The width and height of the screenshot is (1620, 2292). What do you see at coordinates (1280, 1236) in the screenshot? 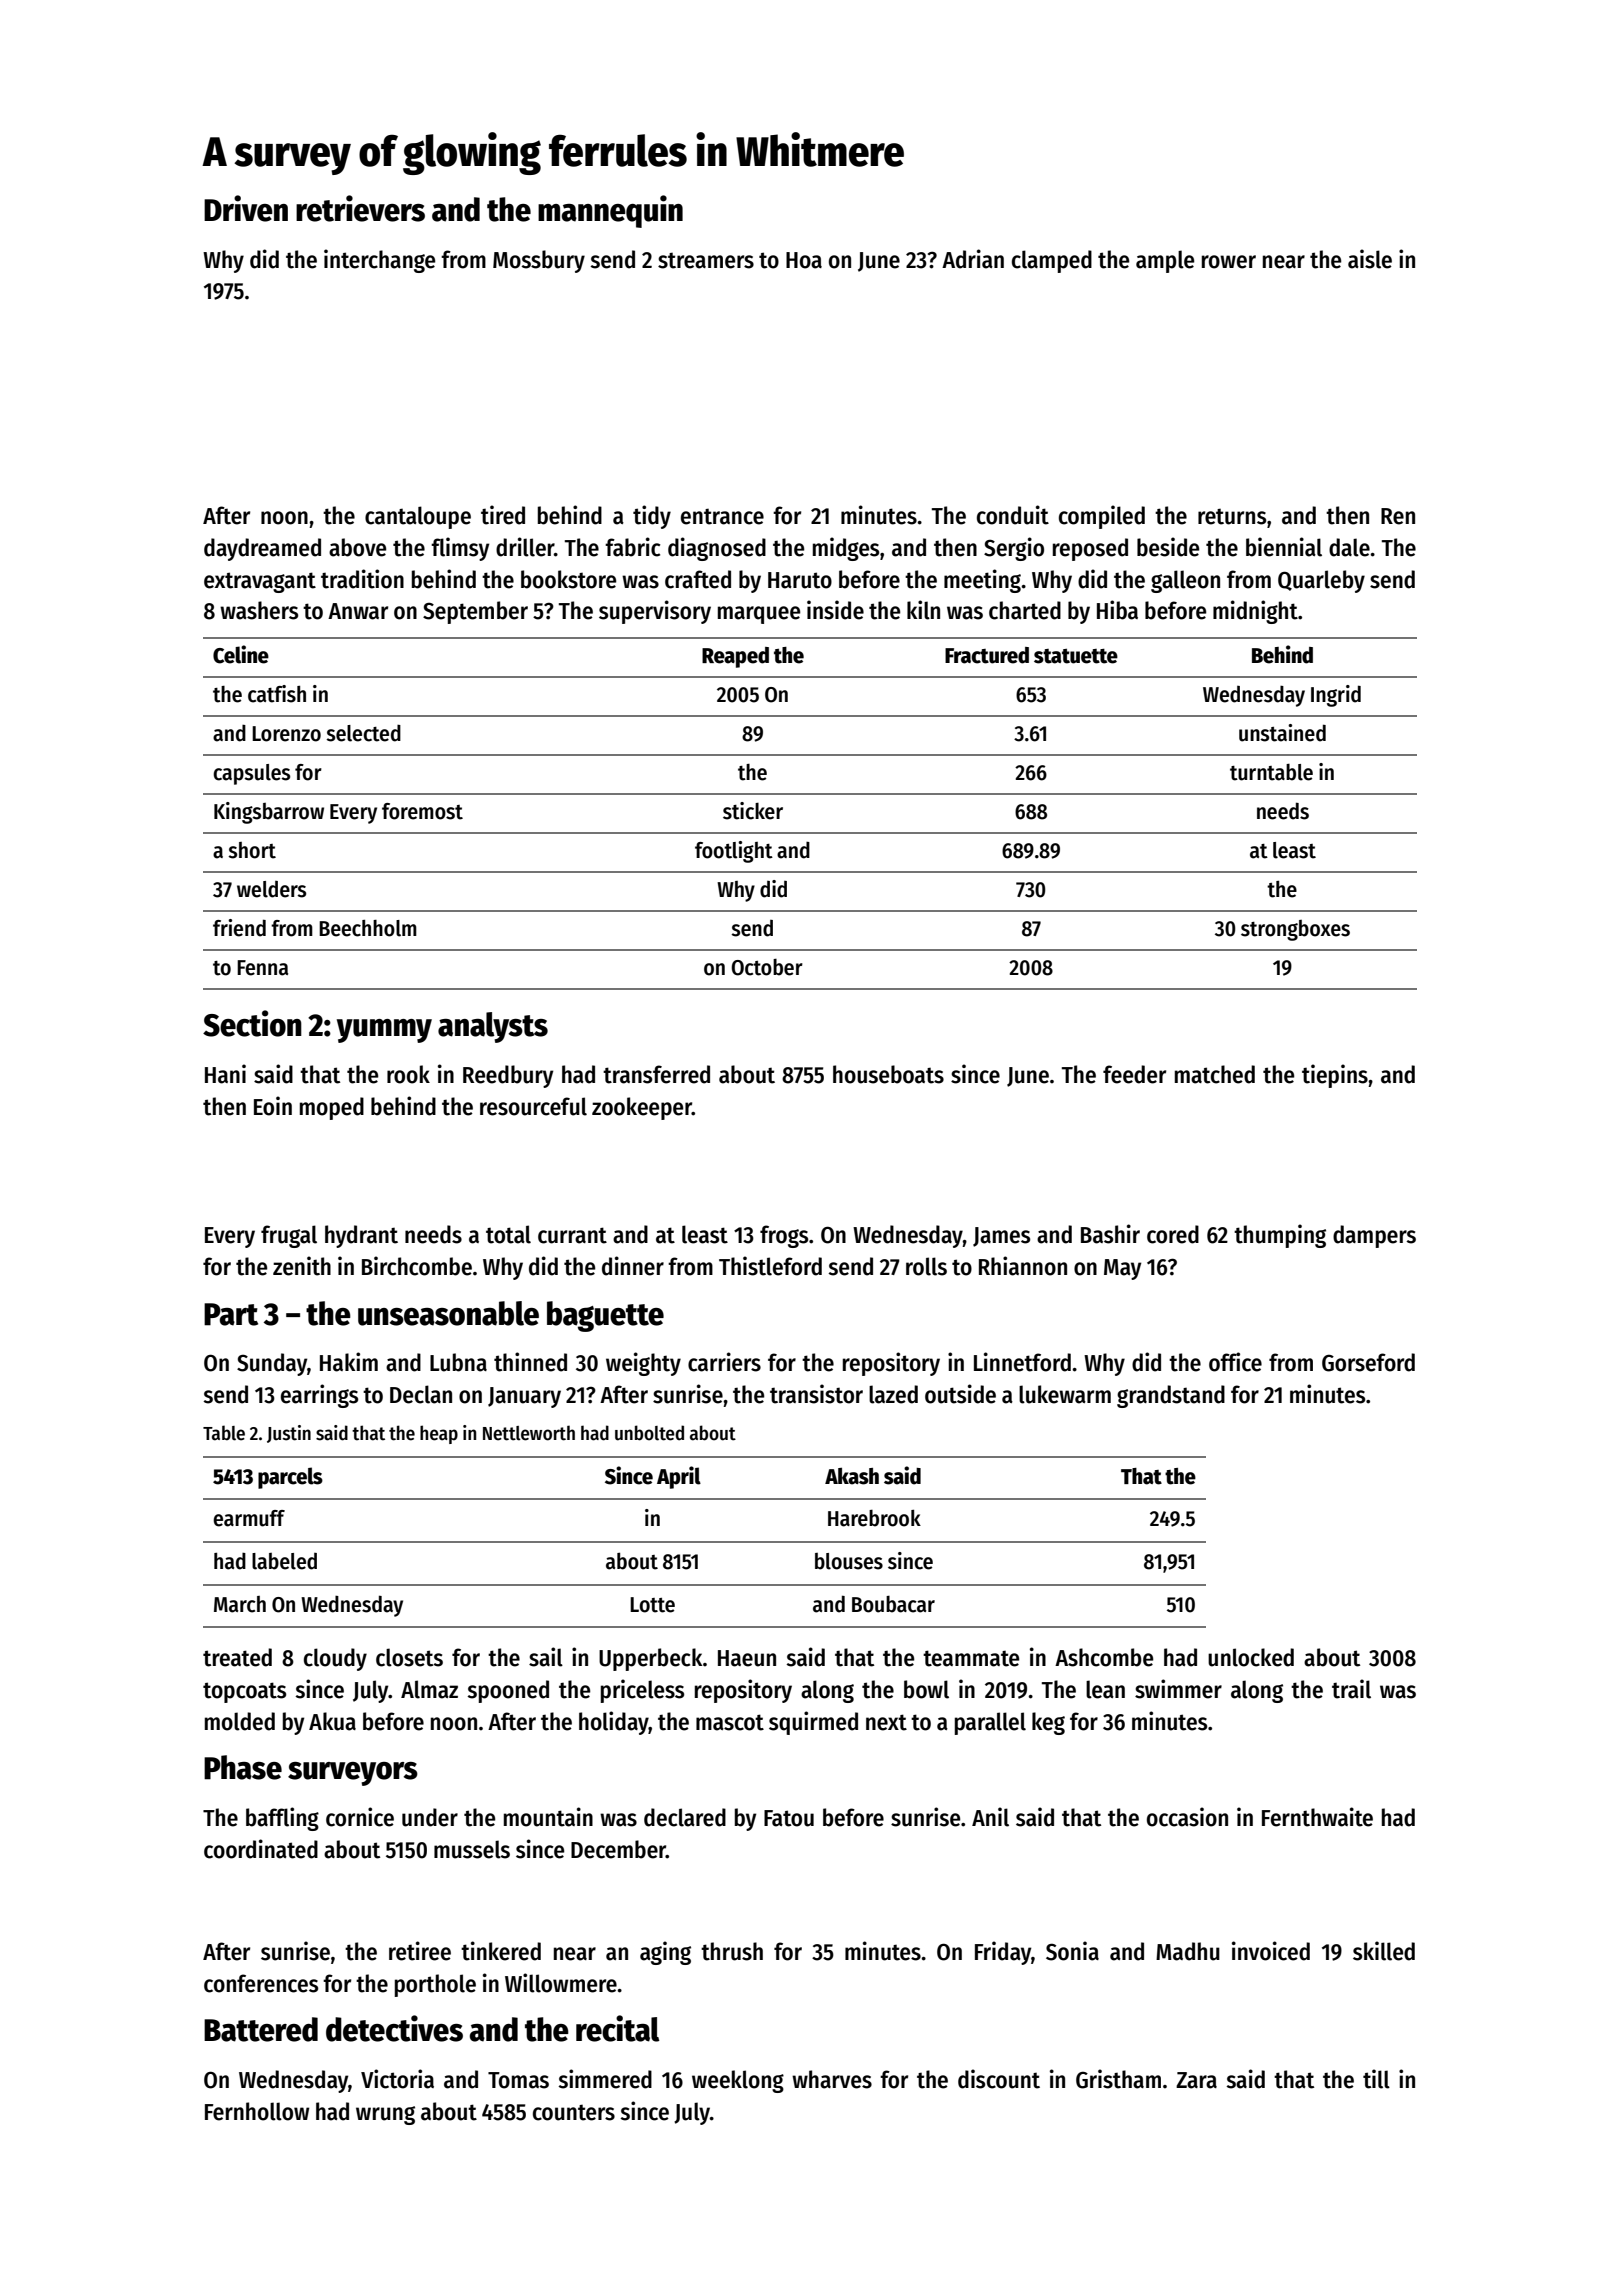
I see `thumping` at bounding box center [1280, 1236].
